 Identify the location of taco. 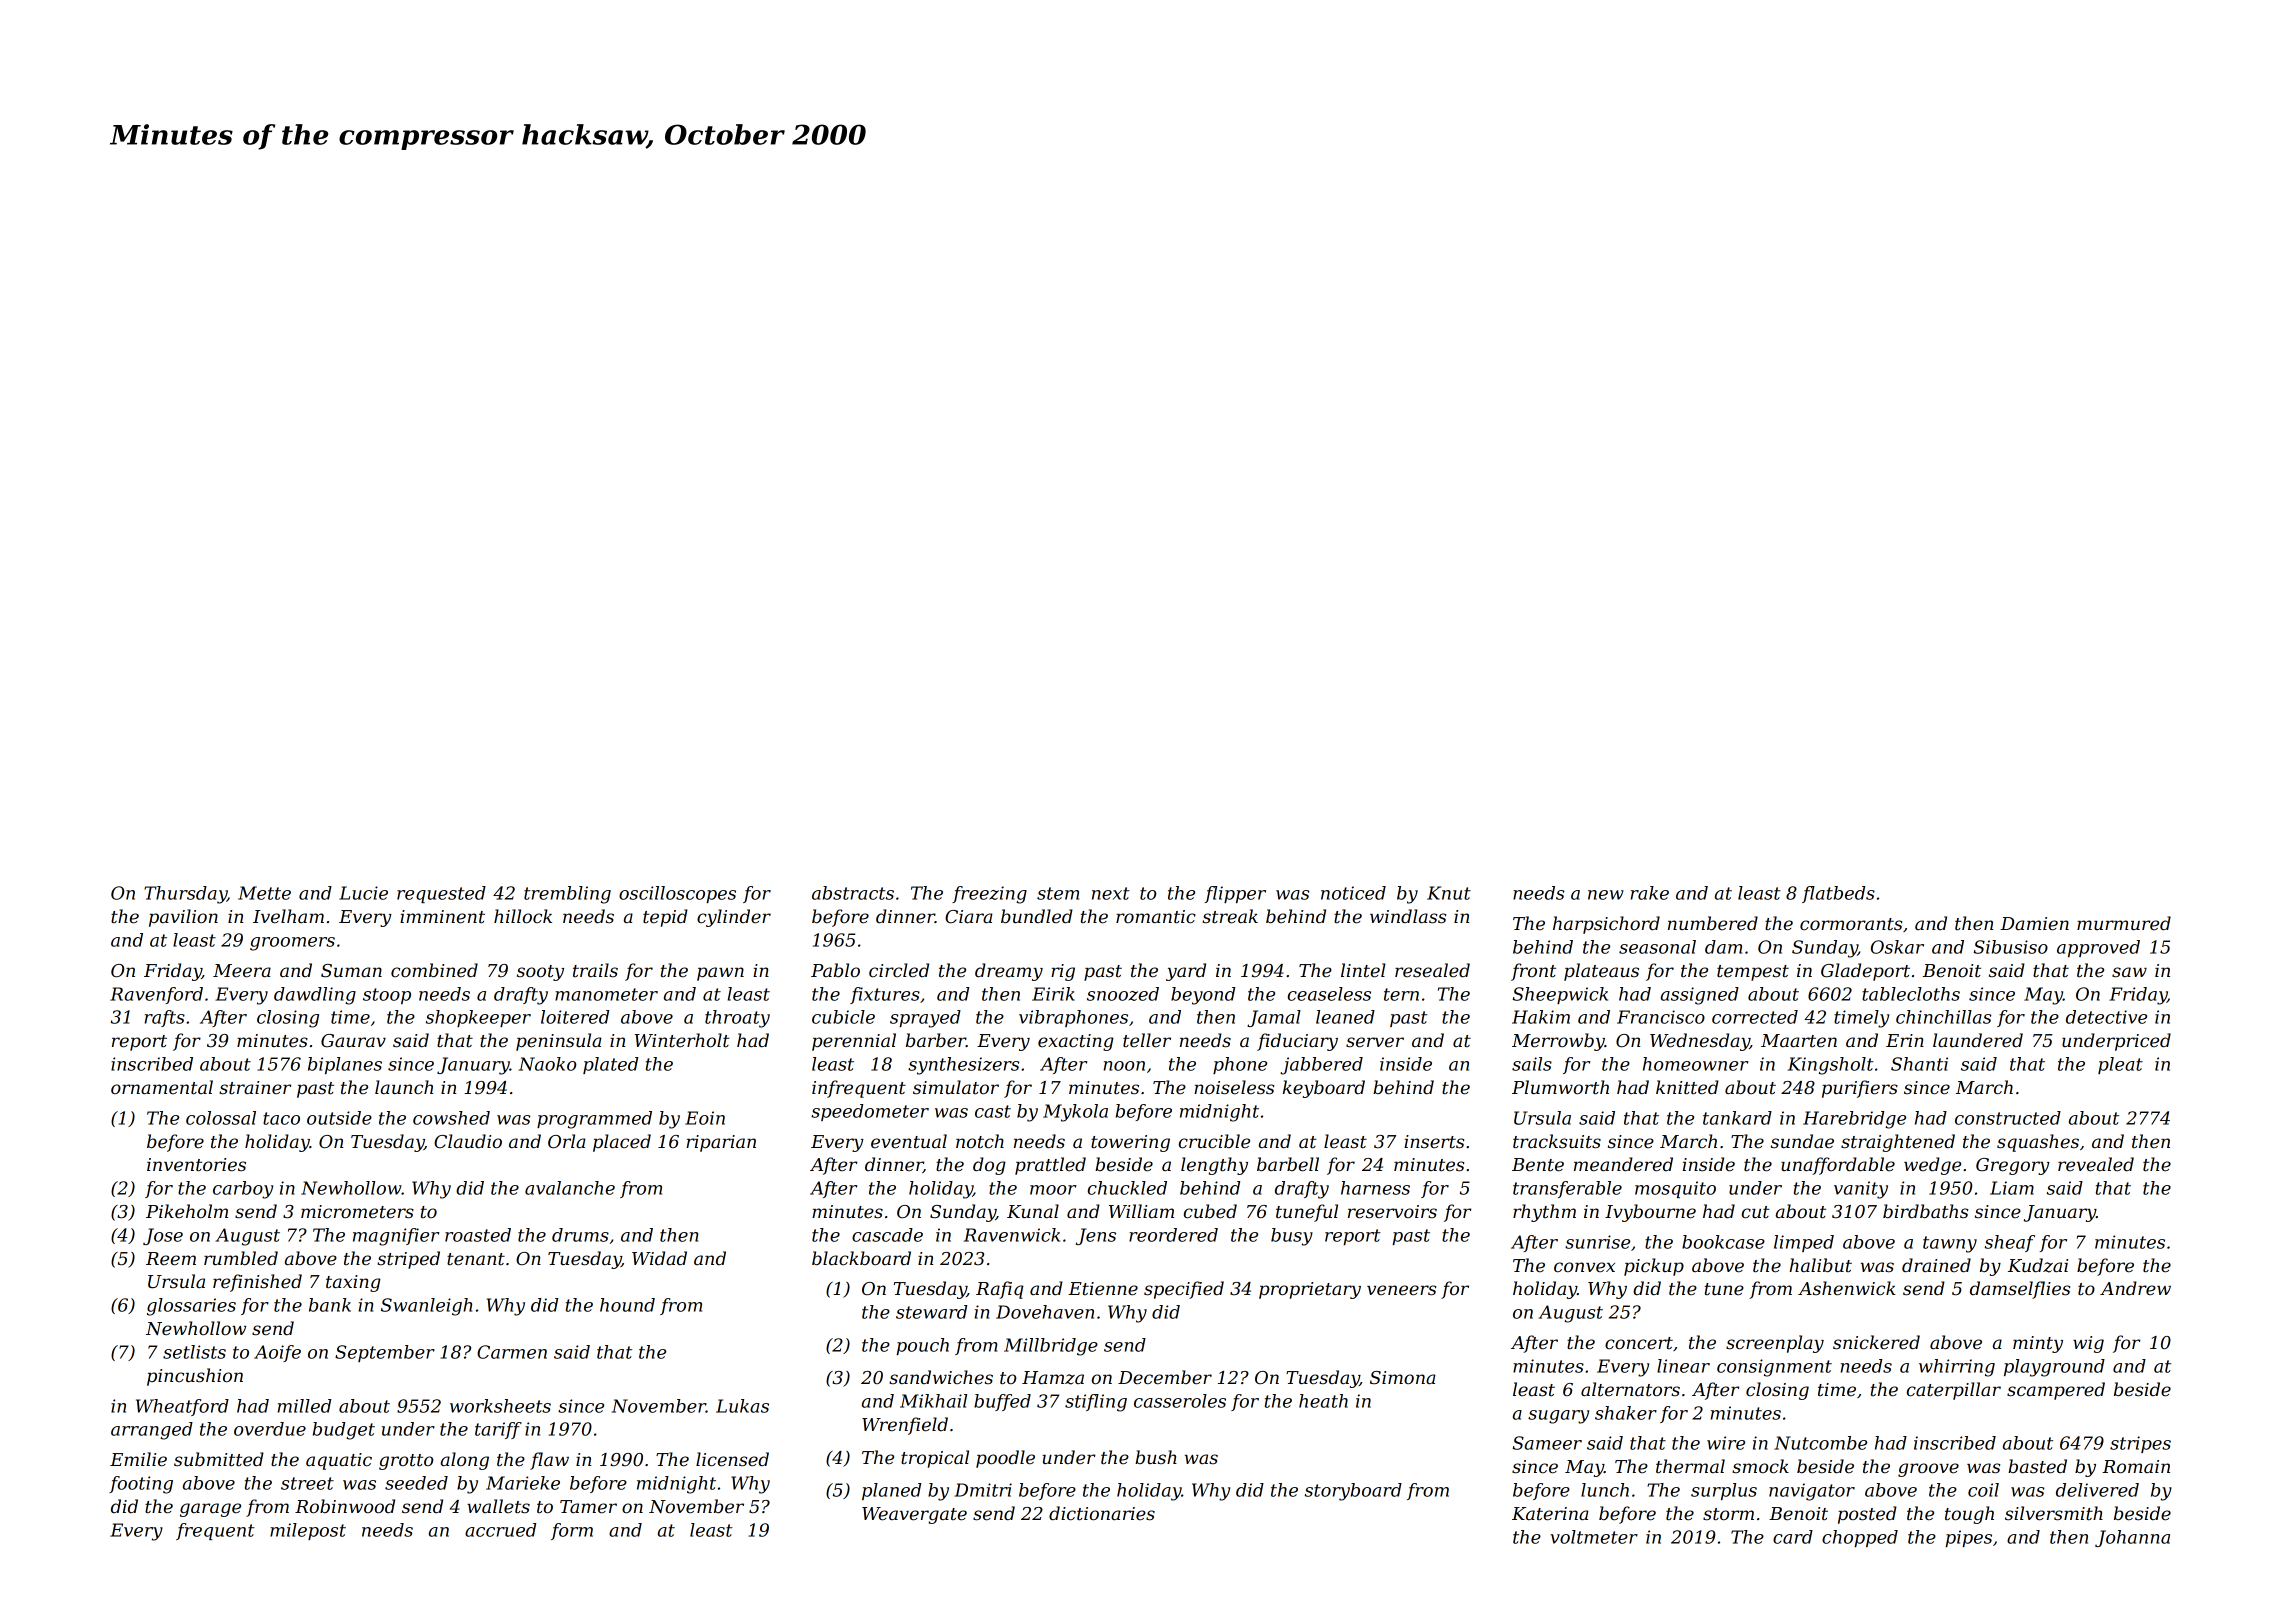
(281, 1118).
